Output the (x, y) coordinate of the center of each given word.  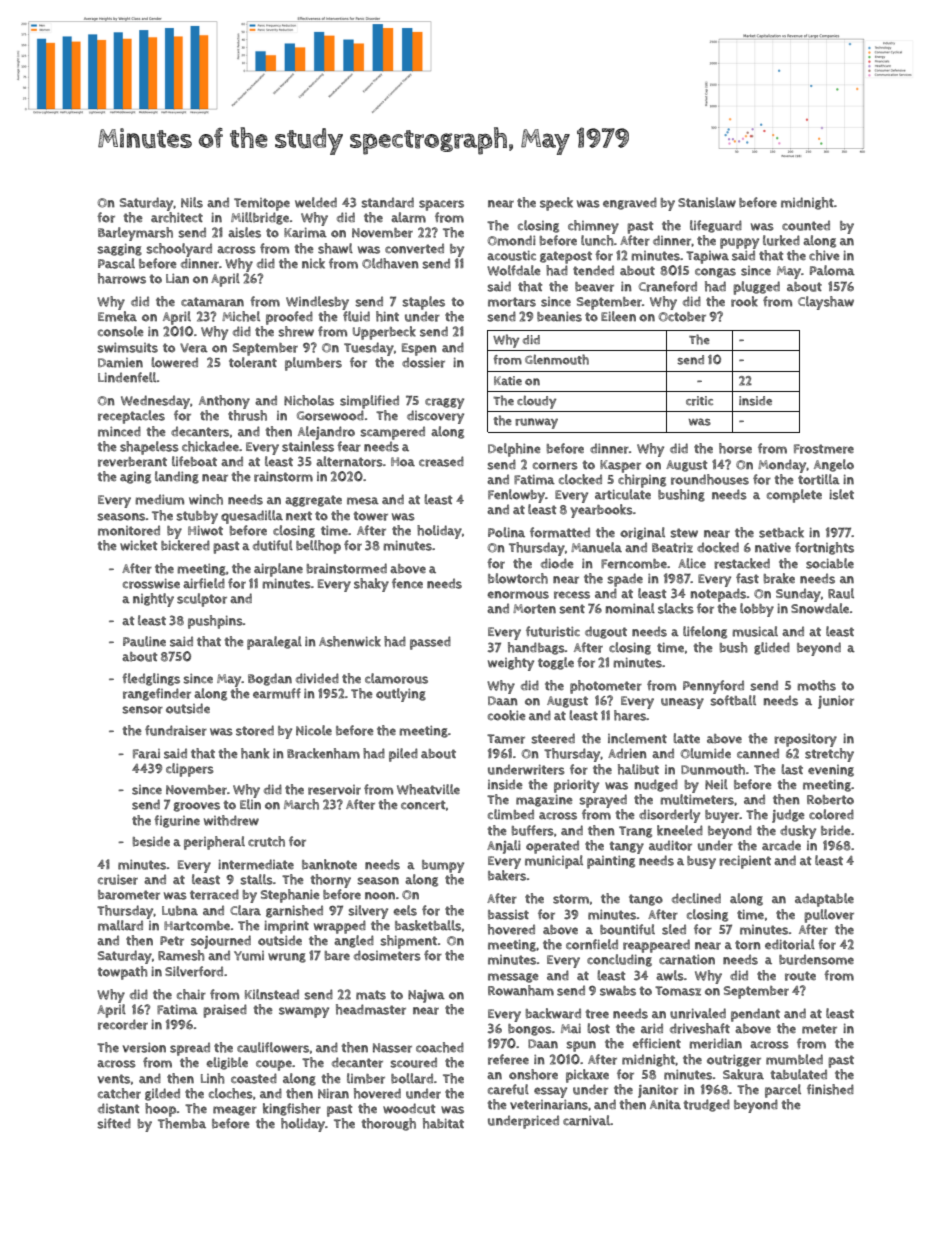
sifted (114, 1123)
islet (841, 494)
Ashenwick (350, 641)
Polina (506, 532)
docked (718, 547)
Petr (172, 941)
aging (135, 478)
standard (387, 202)
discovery (435, 417)
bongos (530, 1030)
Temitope (262, 204)
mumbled (794, 1059)
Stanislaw (707, 202)
